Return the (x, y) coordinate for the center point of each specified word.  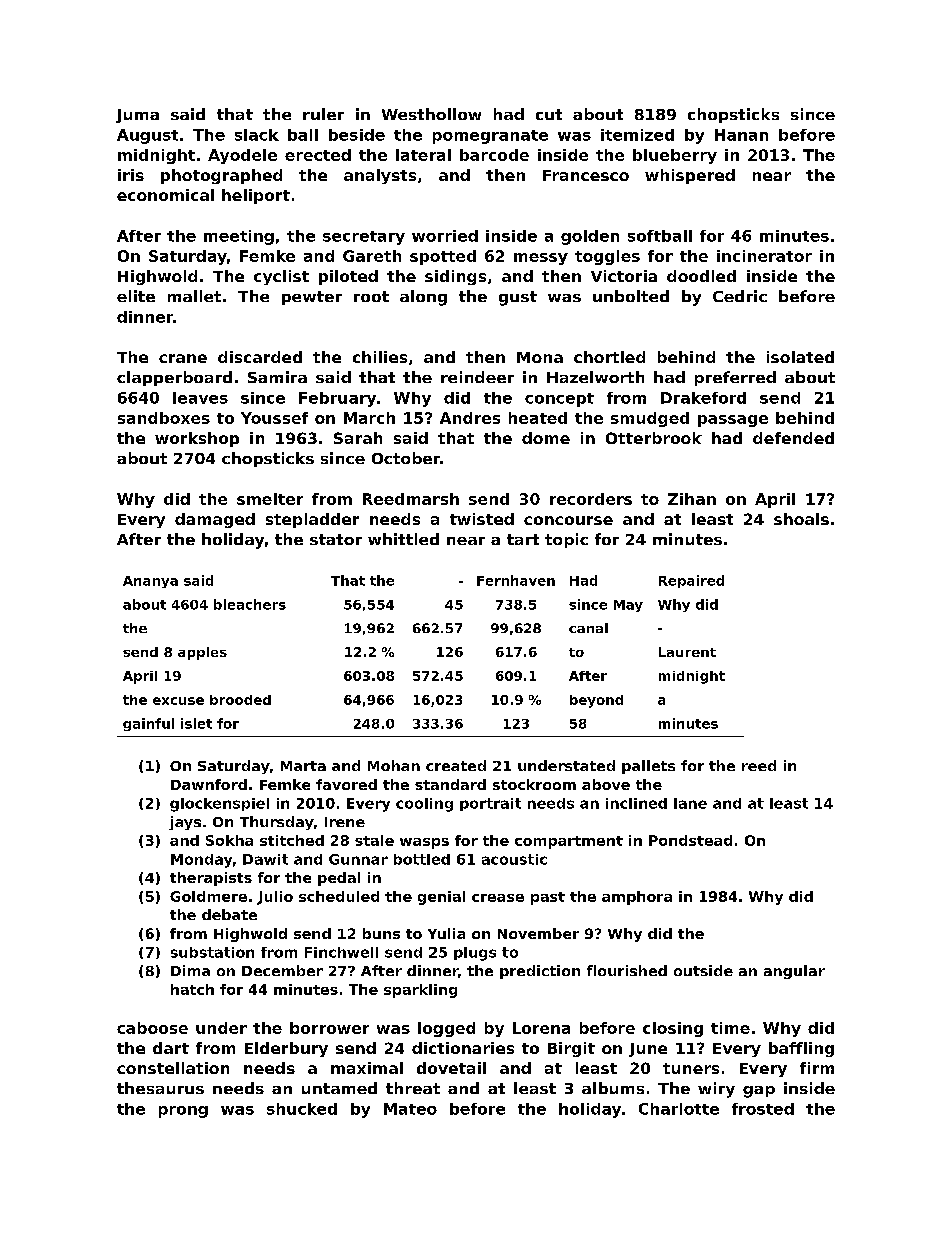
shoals (801, 519)
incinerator (764, 256)
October (406, 458)
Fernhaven (516, 580)
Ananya (150, 582)
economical (165, 195)
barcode (494, 155)
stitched (292, 840)
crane (183, 358)
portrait (490, 804)
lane (690, 803)
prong (183, 1112)
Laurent (687, 652)
